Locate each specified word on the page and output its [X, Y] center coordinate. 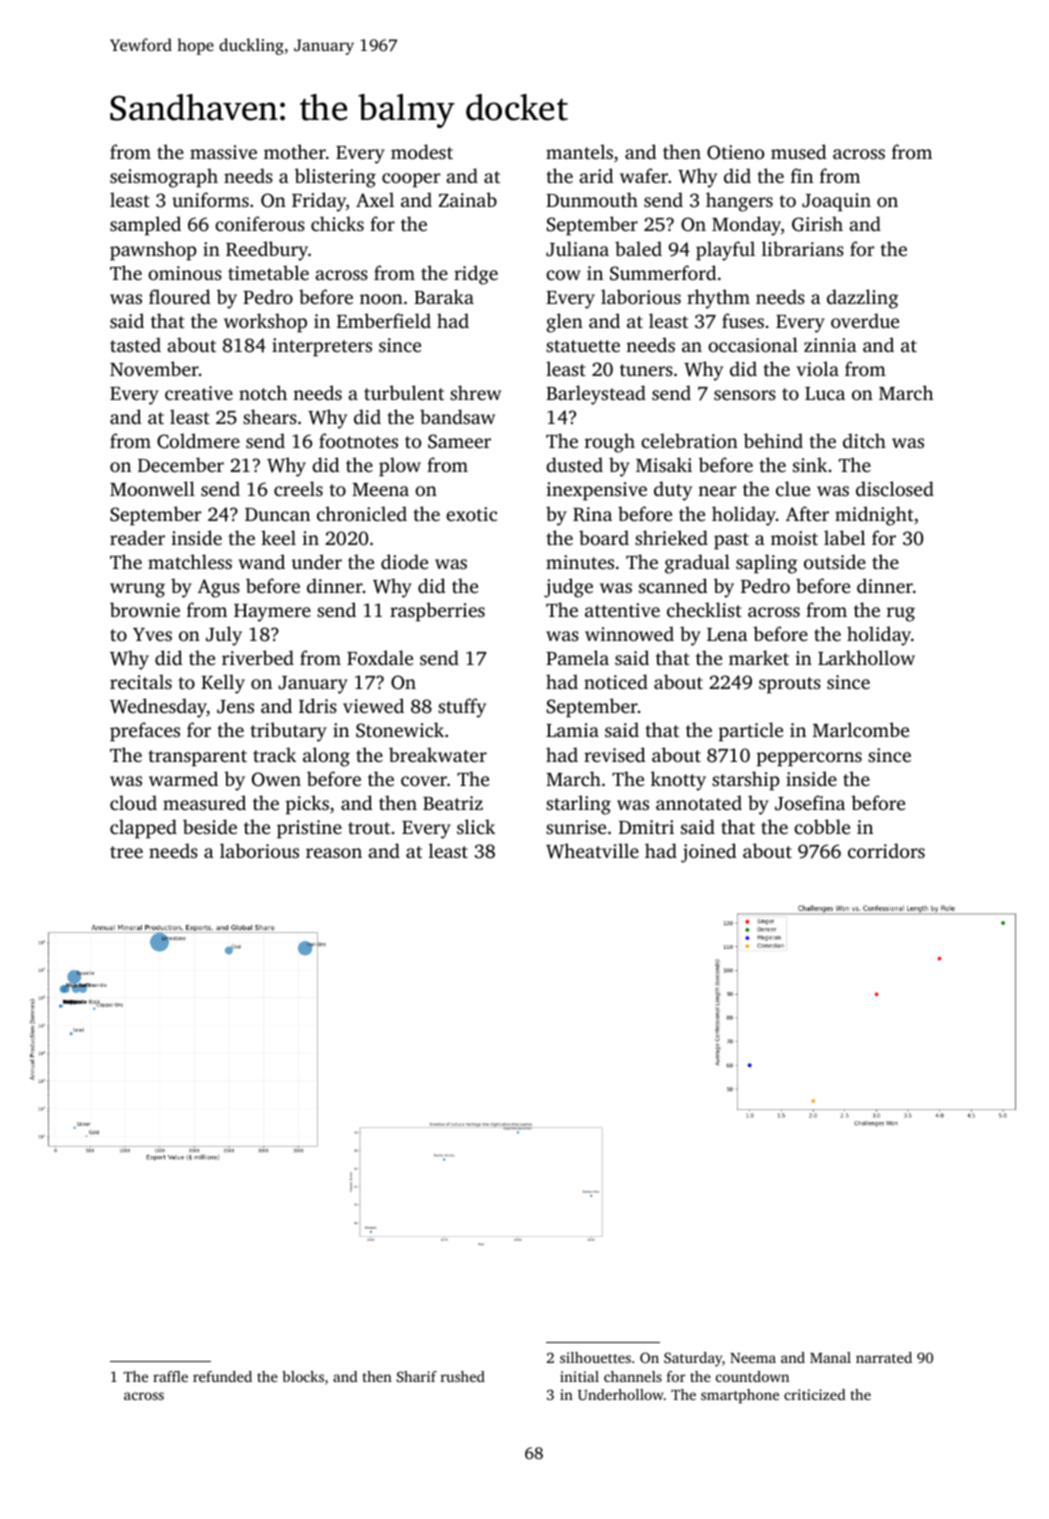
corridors [886, 850]
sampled [145, 226]
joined [708, 853]
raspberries [437, 612]
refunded [222, 1376]
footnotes [358, 440]
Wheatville [592, 851]
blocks [303, 1376]
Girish [817, 224]
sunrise [576, 827]
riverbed [258, 657]
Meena [380, 489]
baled [638, 248]
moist [794, 538]
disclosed [895, 488]
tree [126, 852]
